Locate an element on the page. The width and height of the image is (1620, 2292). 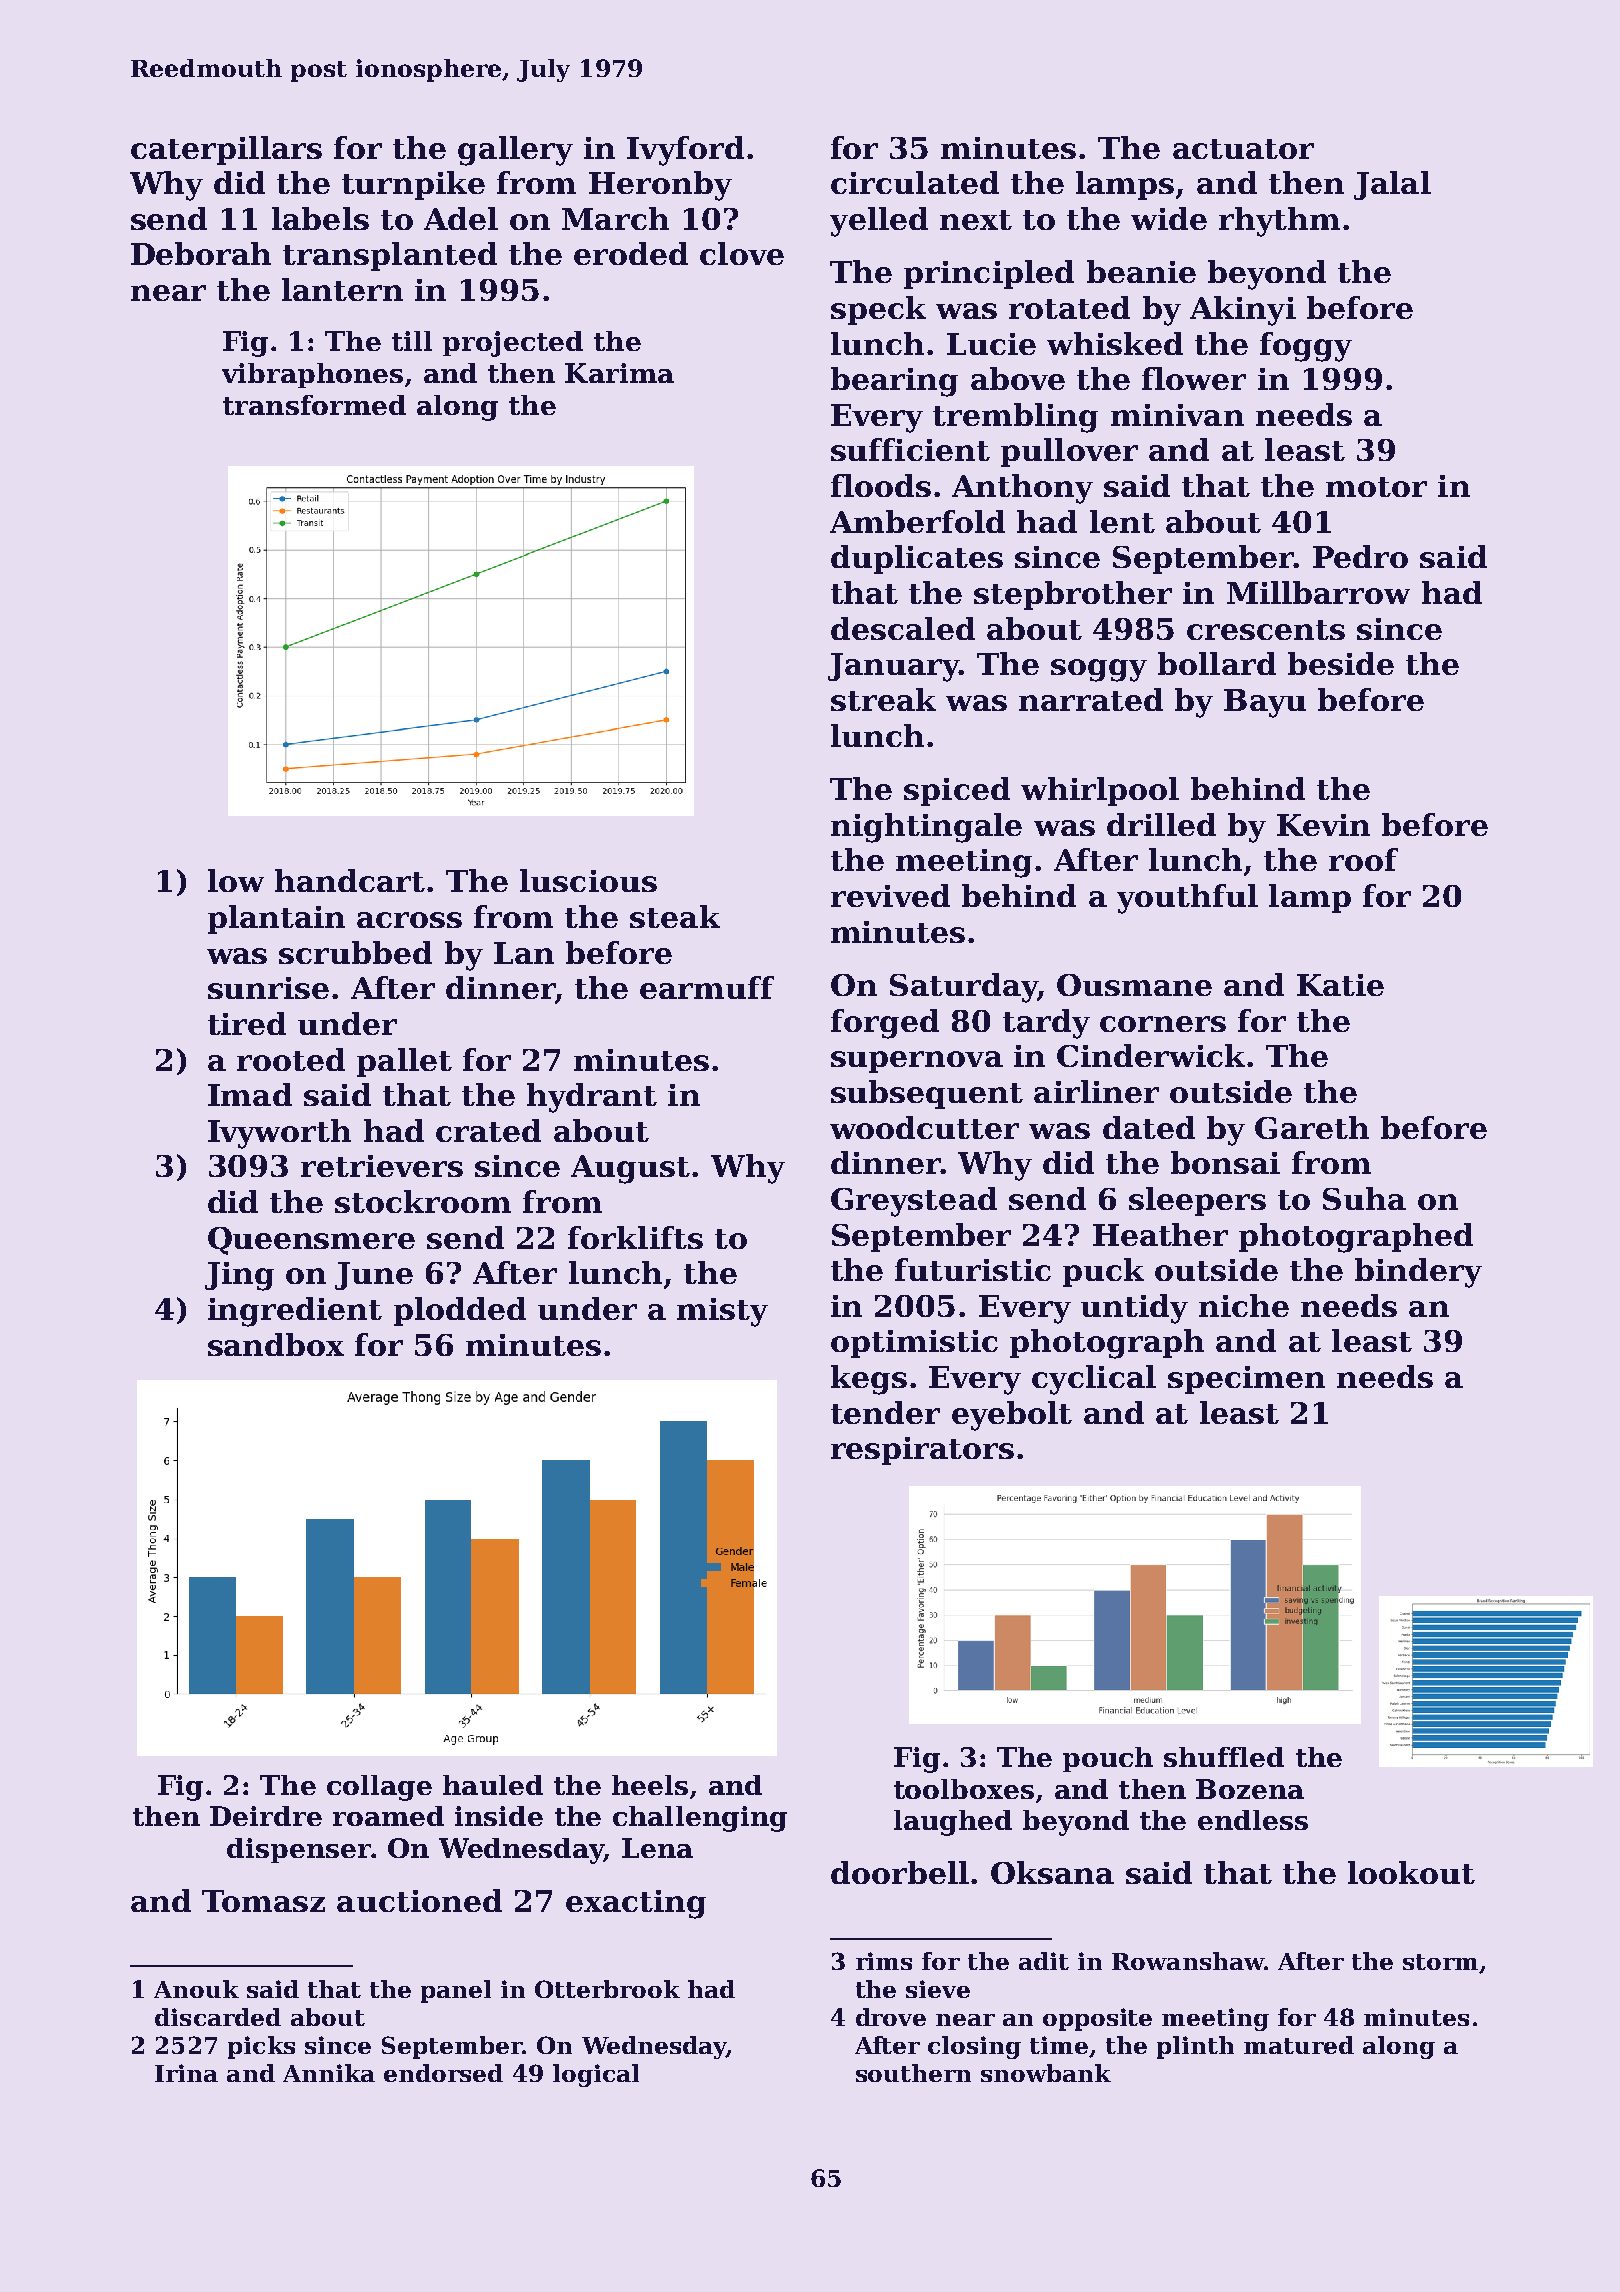
rhythm is located at coordinates (1279, 222).
